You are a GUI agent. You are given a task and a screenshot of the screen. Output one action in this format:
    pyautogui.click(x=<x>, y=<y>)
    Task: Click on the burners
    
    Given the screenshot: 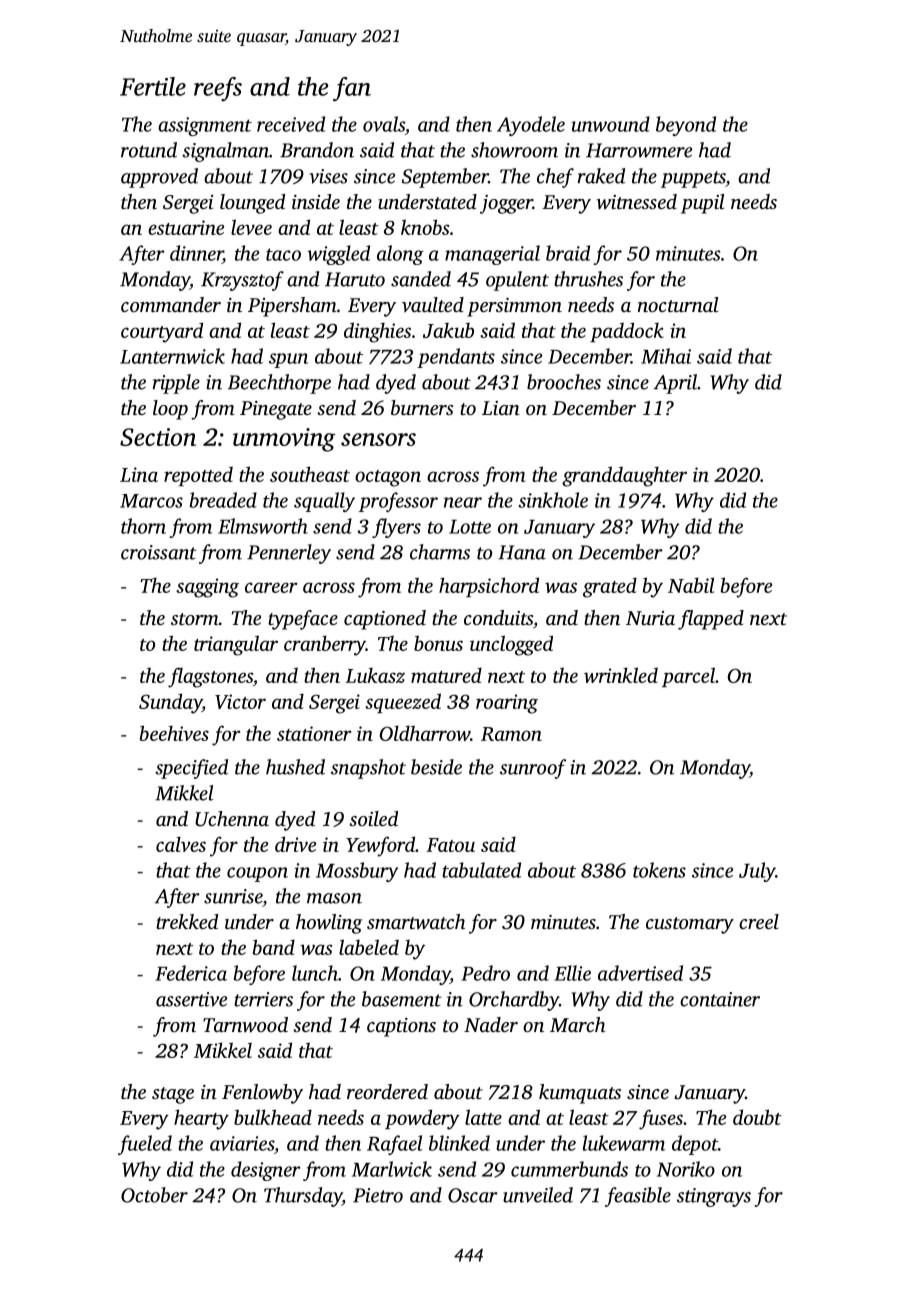 What is the action you would take?
    pyautogui.click(x=422, y=407)
